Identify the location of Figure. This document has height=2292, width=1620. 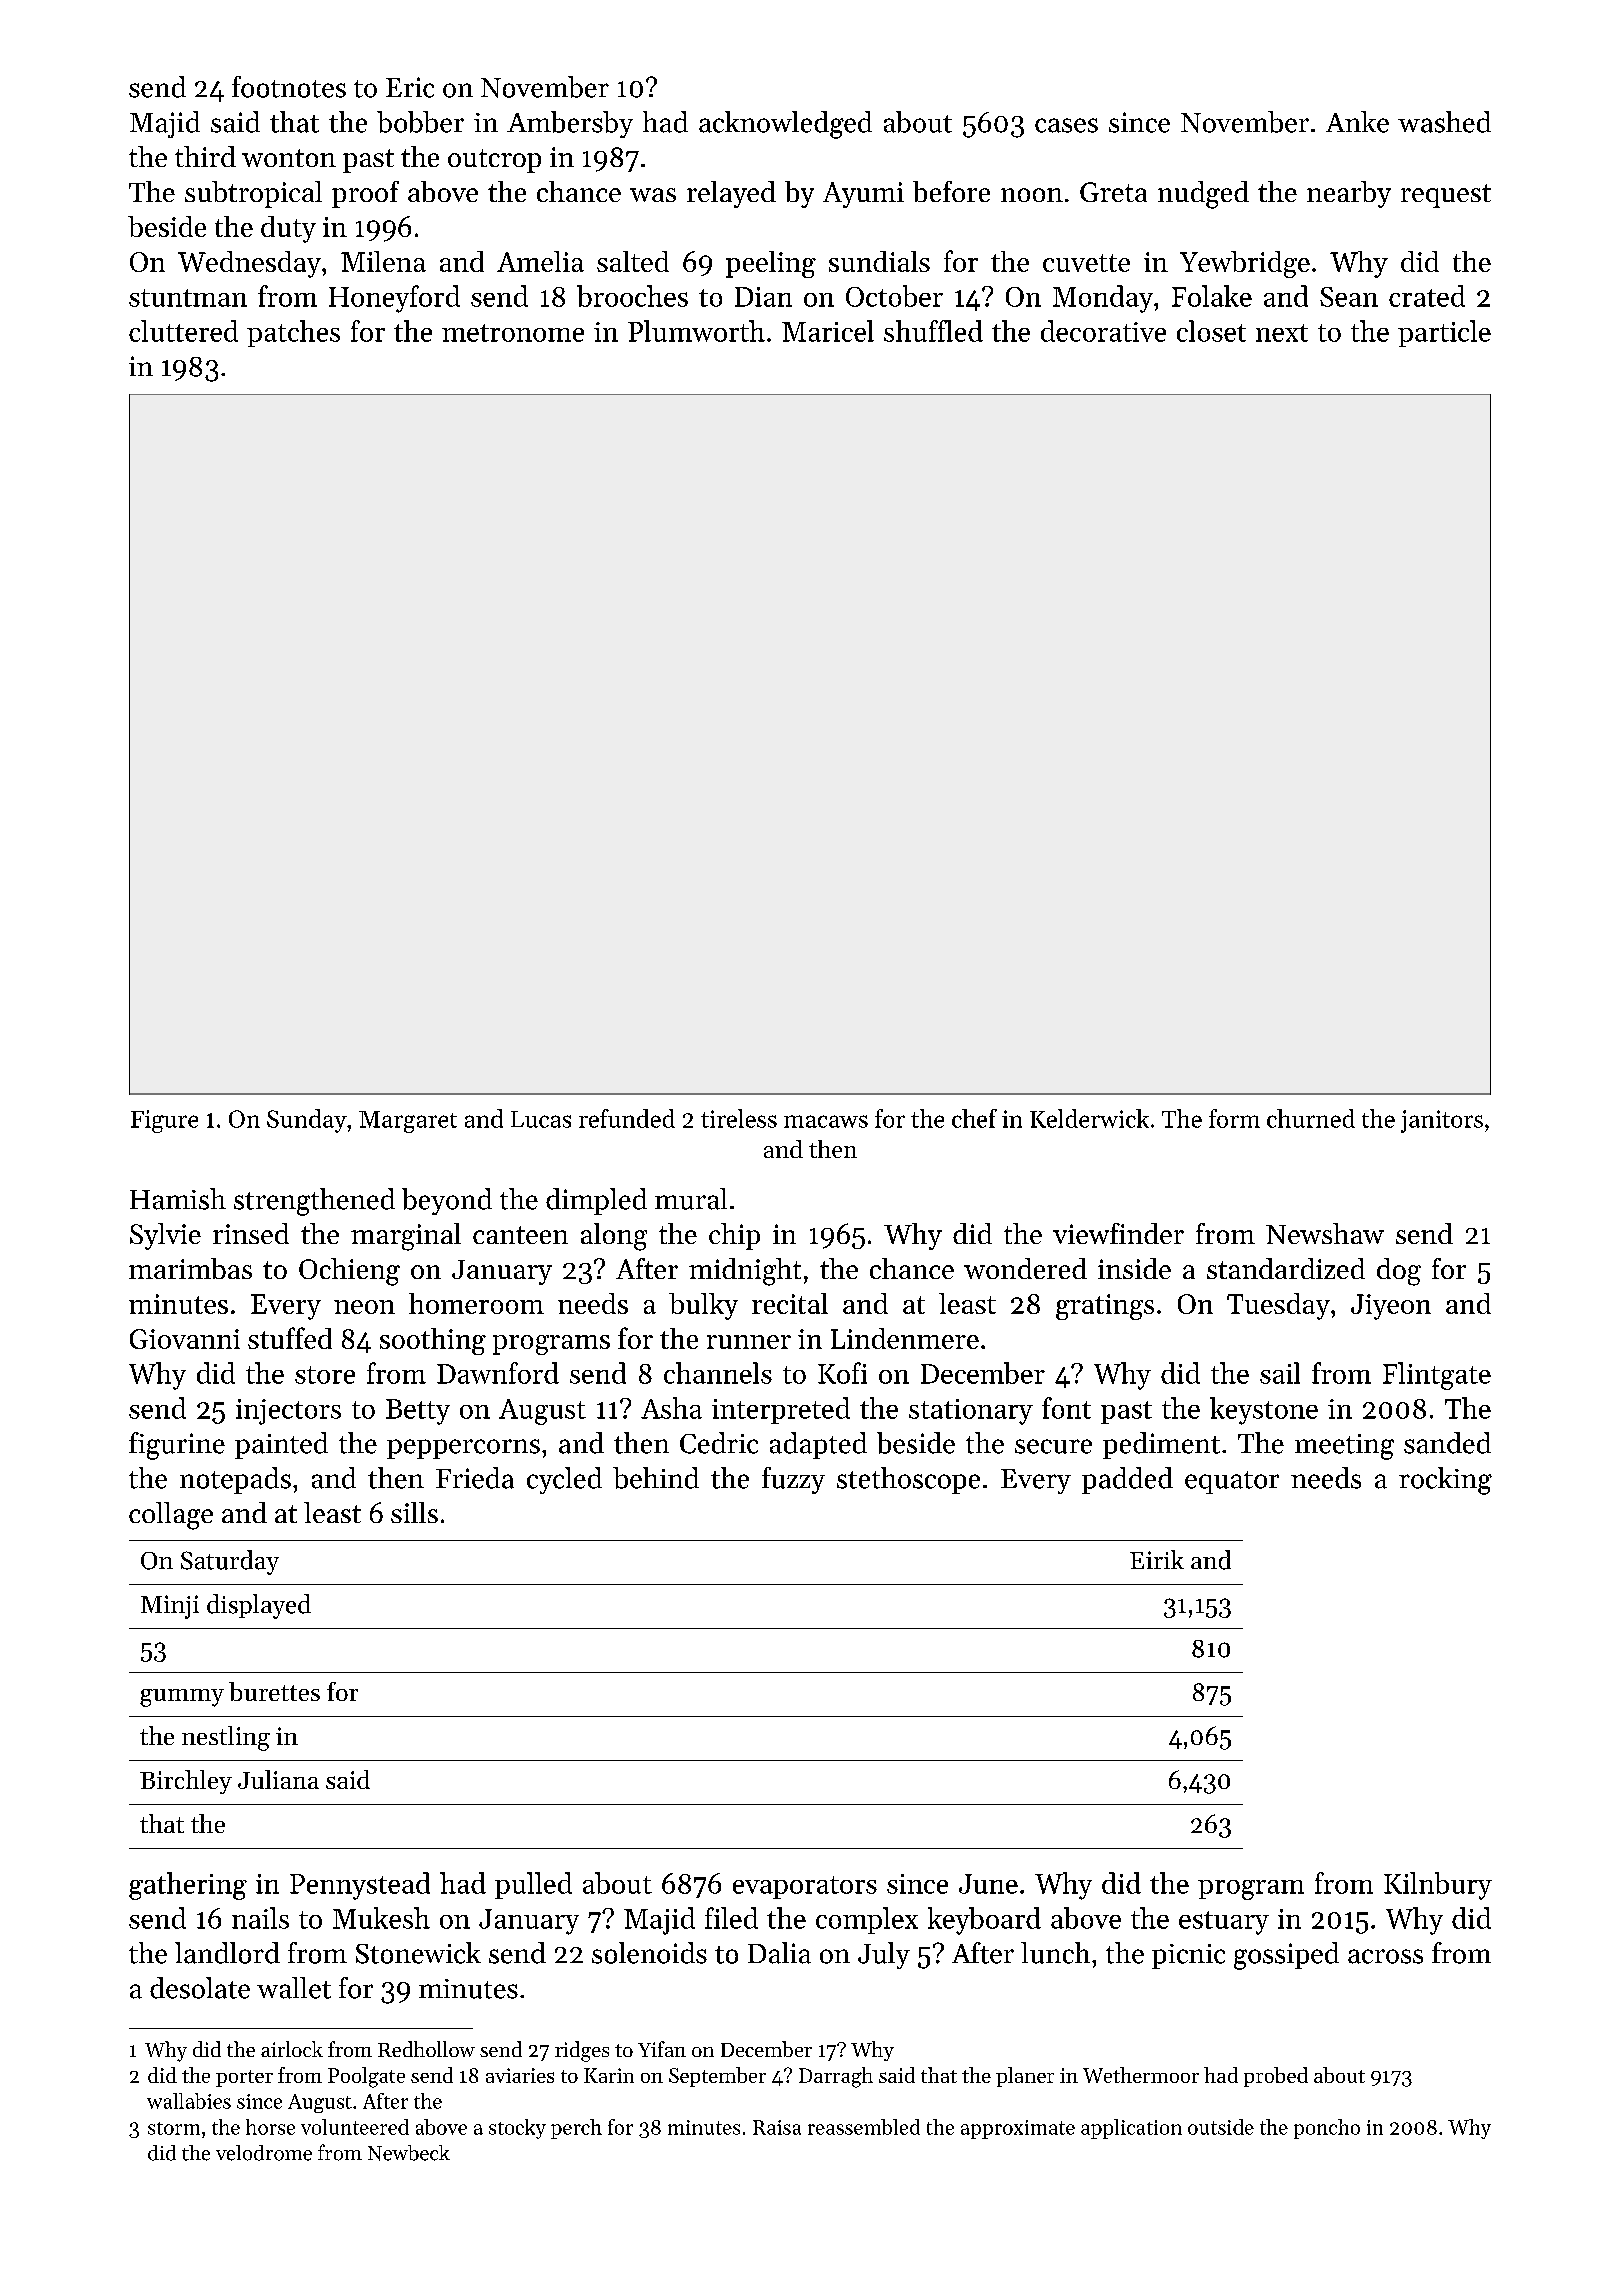
(164, 1121).
